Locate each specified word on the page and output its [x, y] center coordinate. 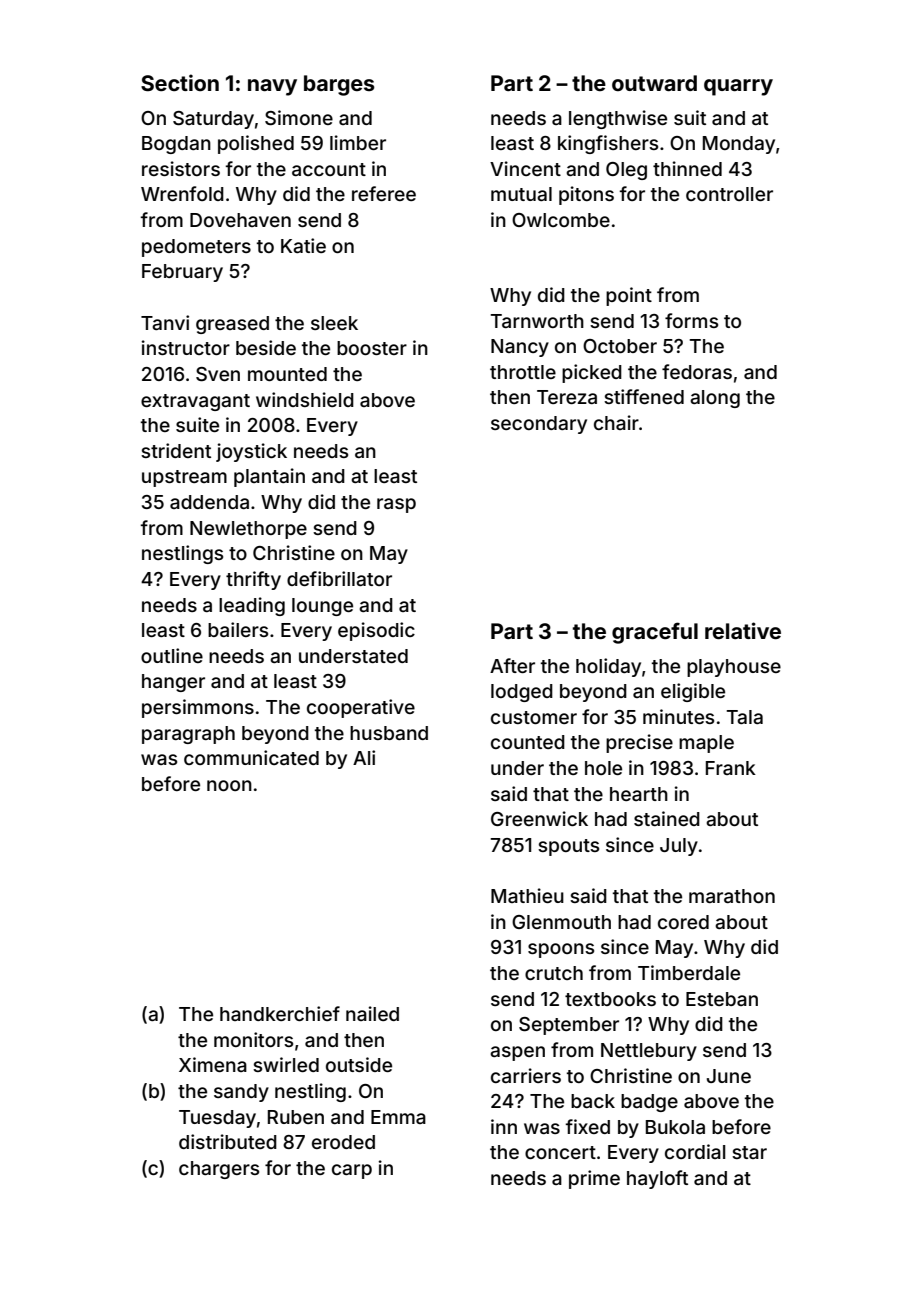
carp [352, 1171]
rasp [396, 505]
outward [654, 83]
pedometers [196, 248]
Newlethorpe [248, 530]
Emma [398, 1117]
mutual [521, 194]
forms [691, 320]
